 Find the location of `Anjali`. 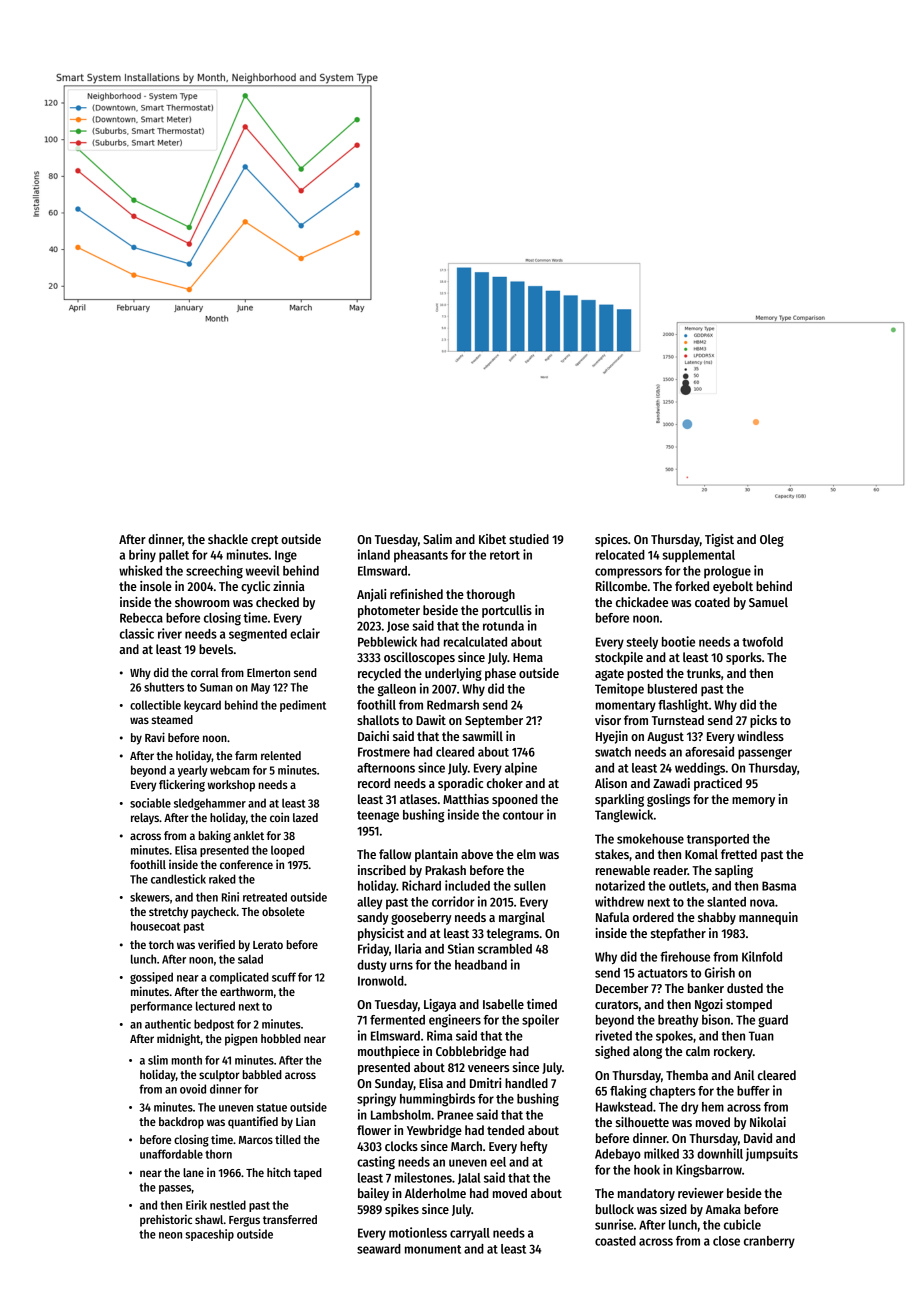

Anjali is located at coordinates (371, 595).
